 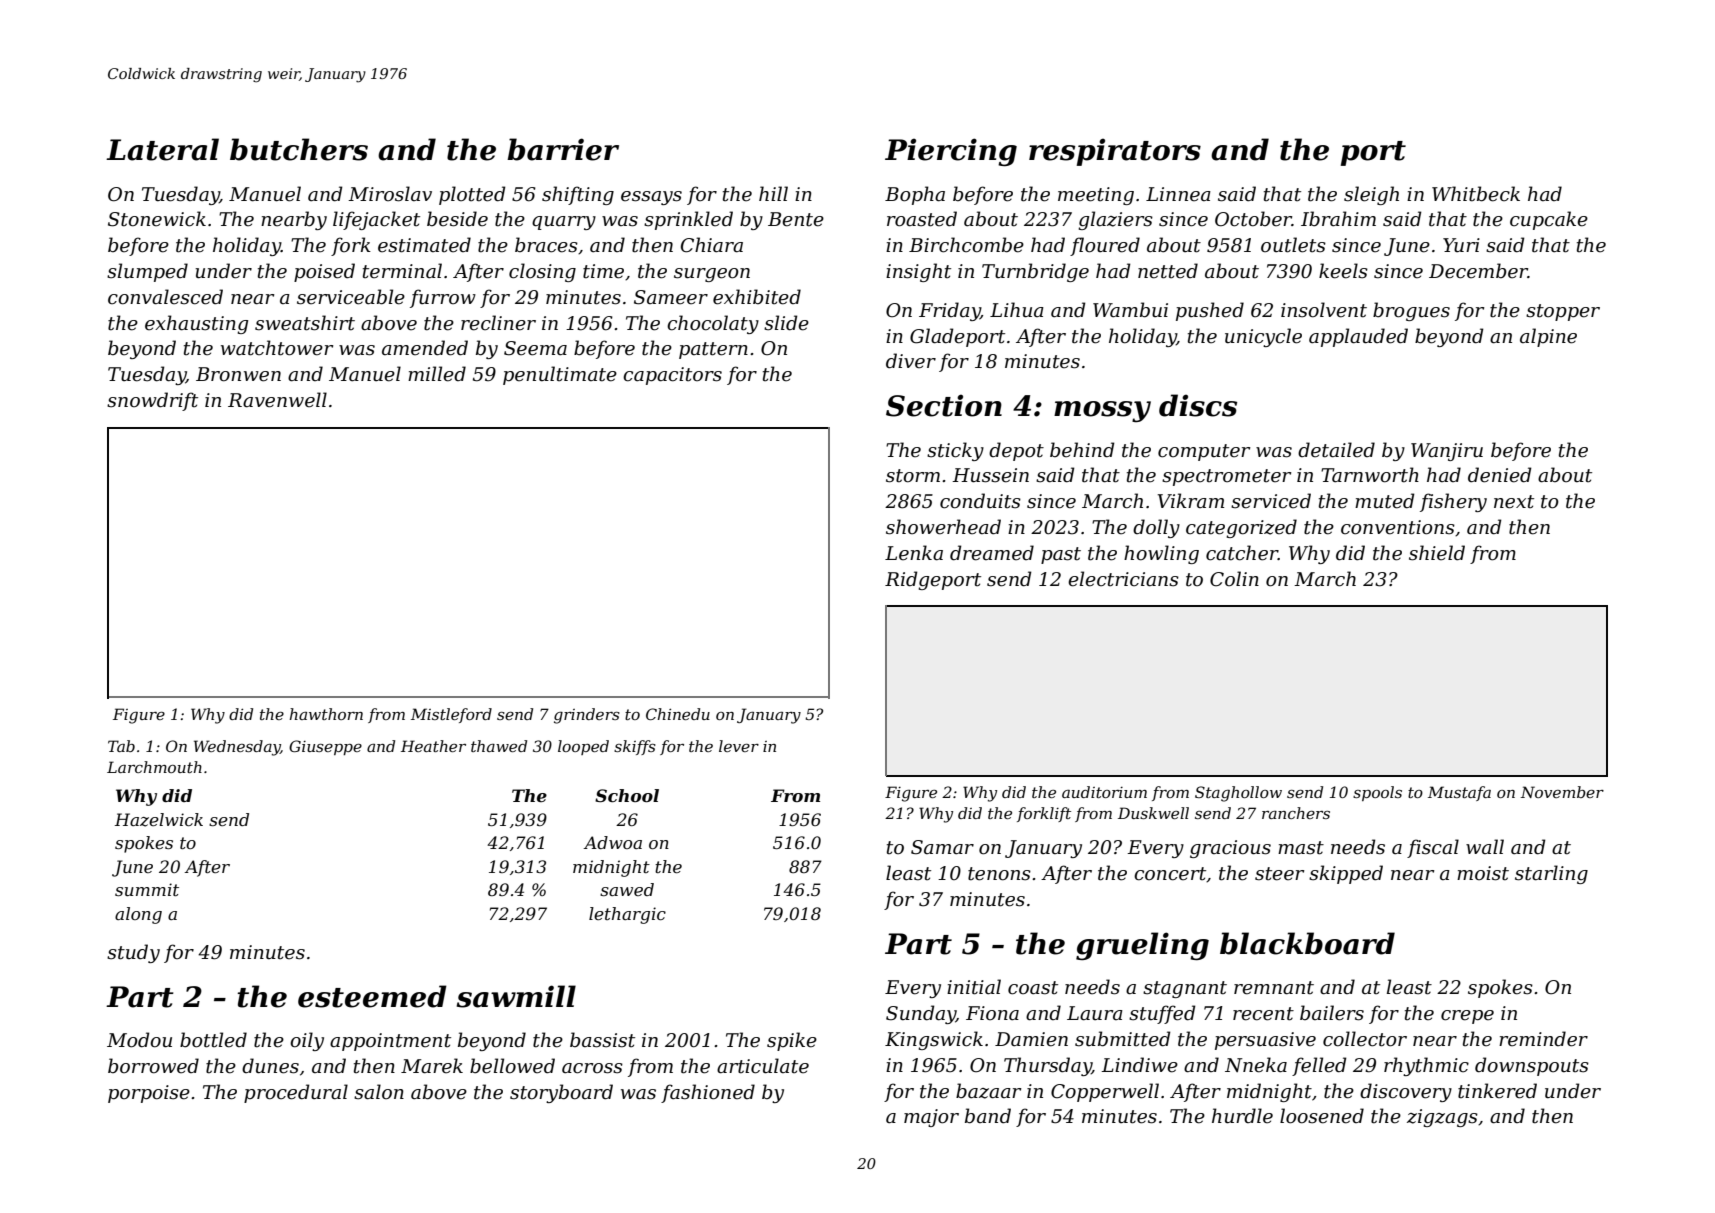 What do you see at coordinates (1500, 475) in the screenshot?
I see `denied` at bounding box center [1500, 475].
